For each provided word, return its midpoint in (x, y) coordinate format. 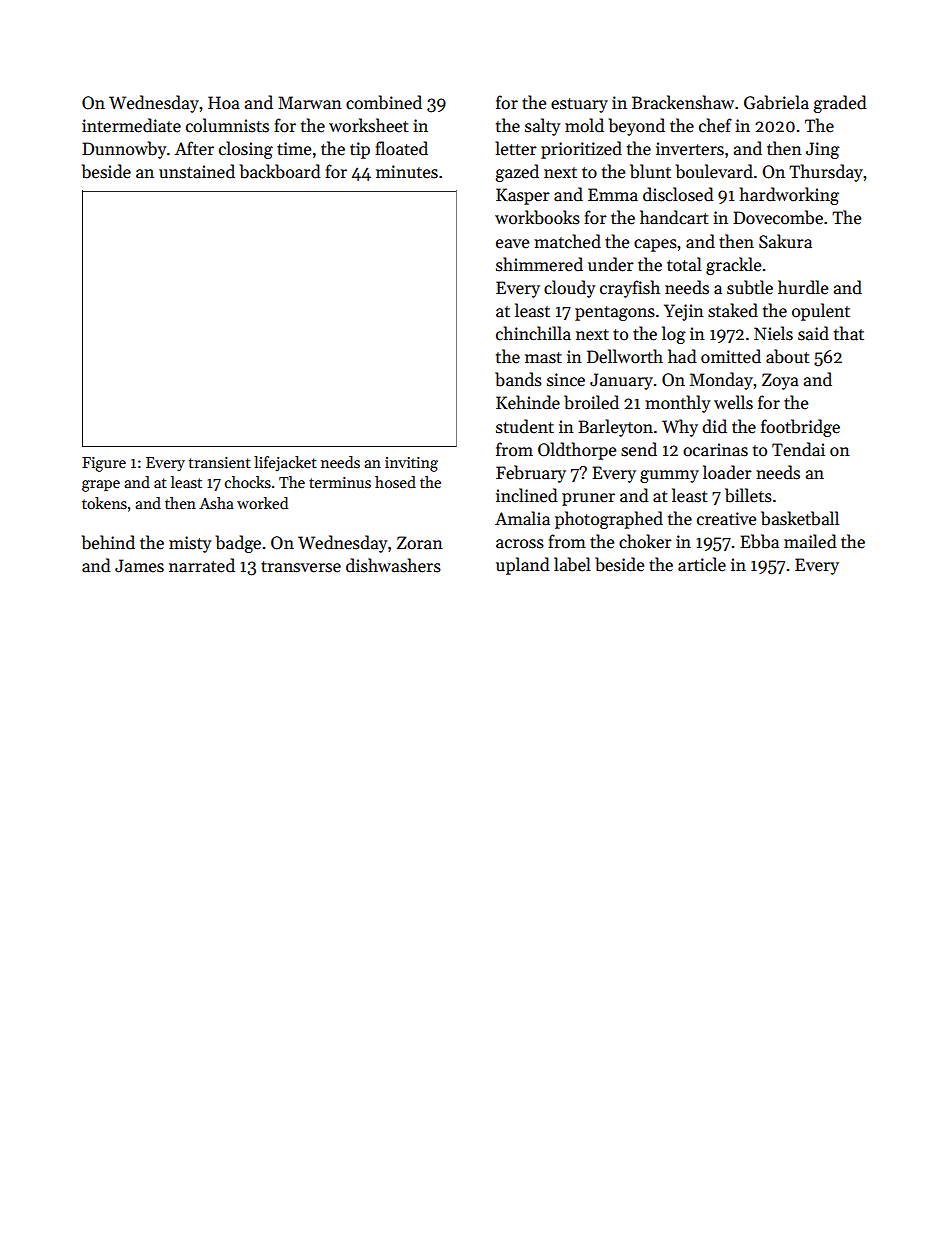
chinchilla (533, 333)
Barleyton (615, 428)
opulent (821, 312)
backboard (280, 171)
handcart (674, 217)
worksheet (369, 125)
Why (680, 428)
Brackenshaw (683, 102)
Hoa (224, 103)
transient (219, 462)
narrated (202, 565)
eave (512, 244)
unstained (197, 171)
